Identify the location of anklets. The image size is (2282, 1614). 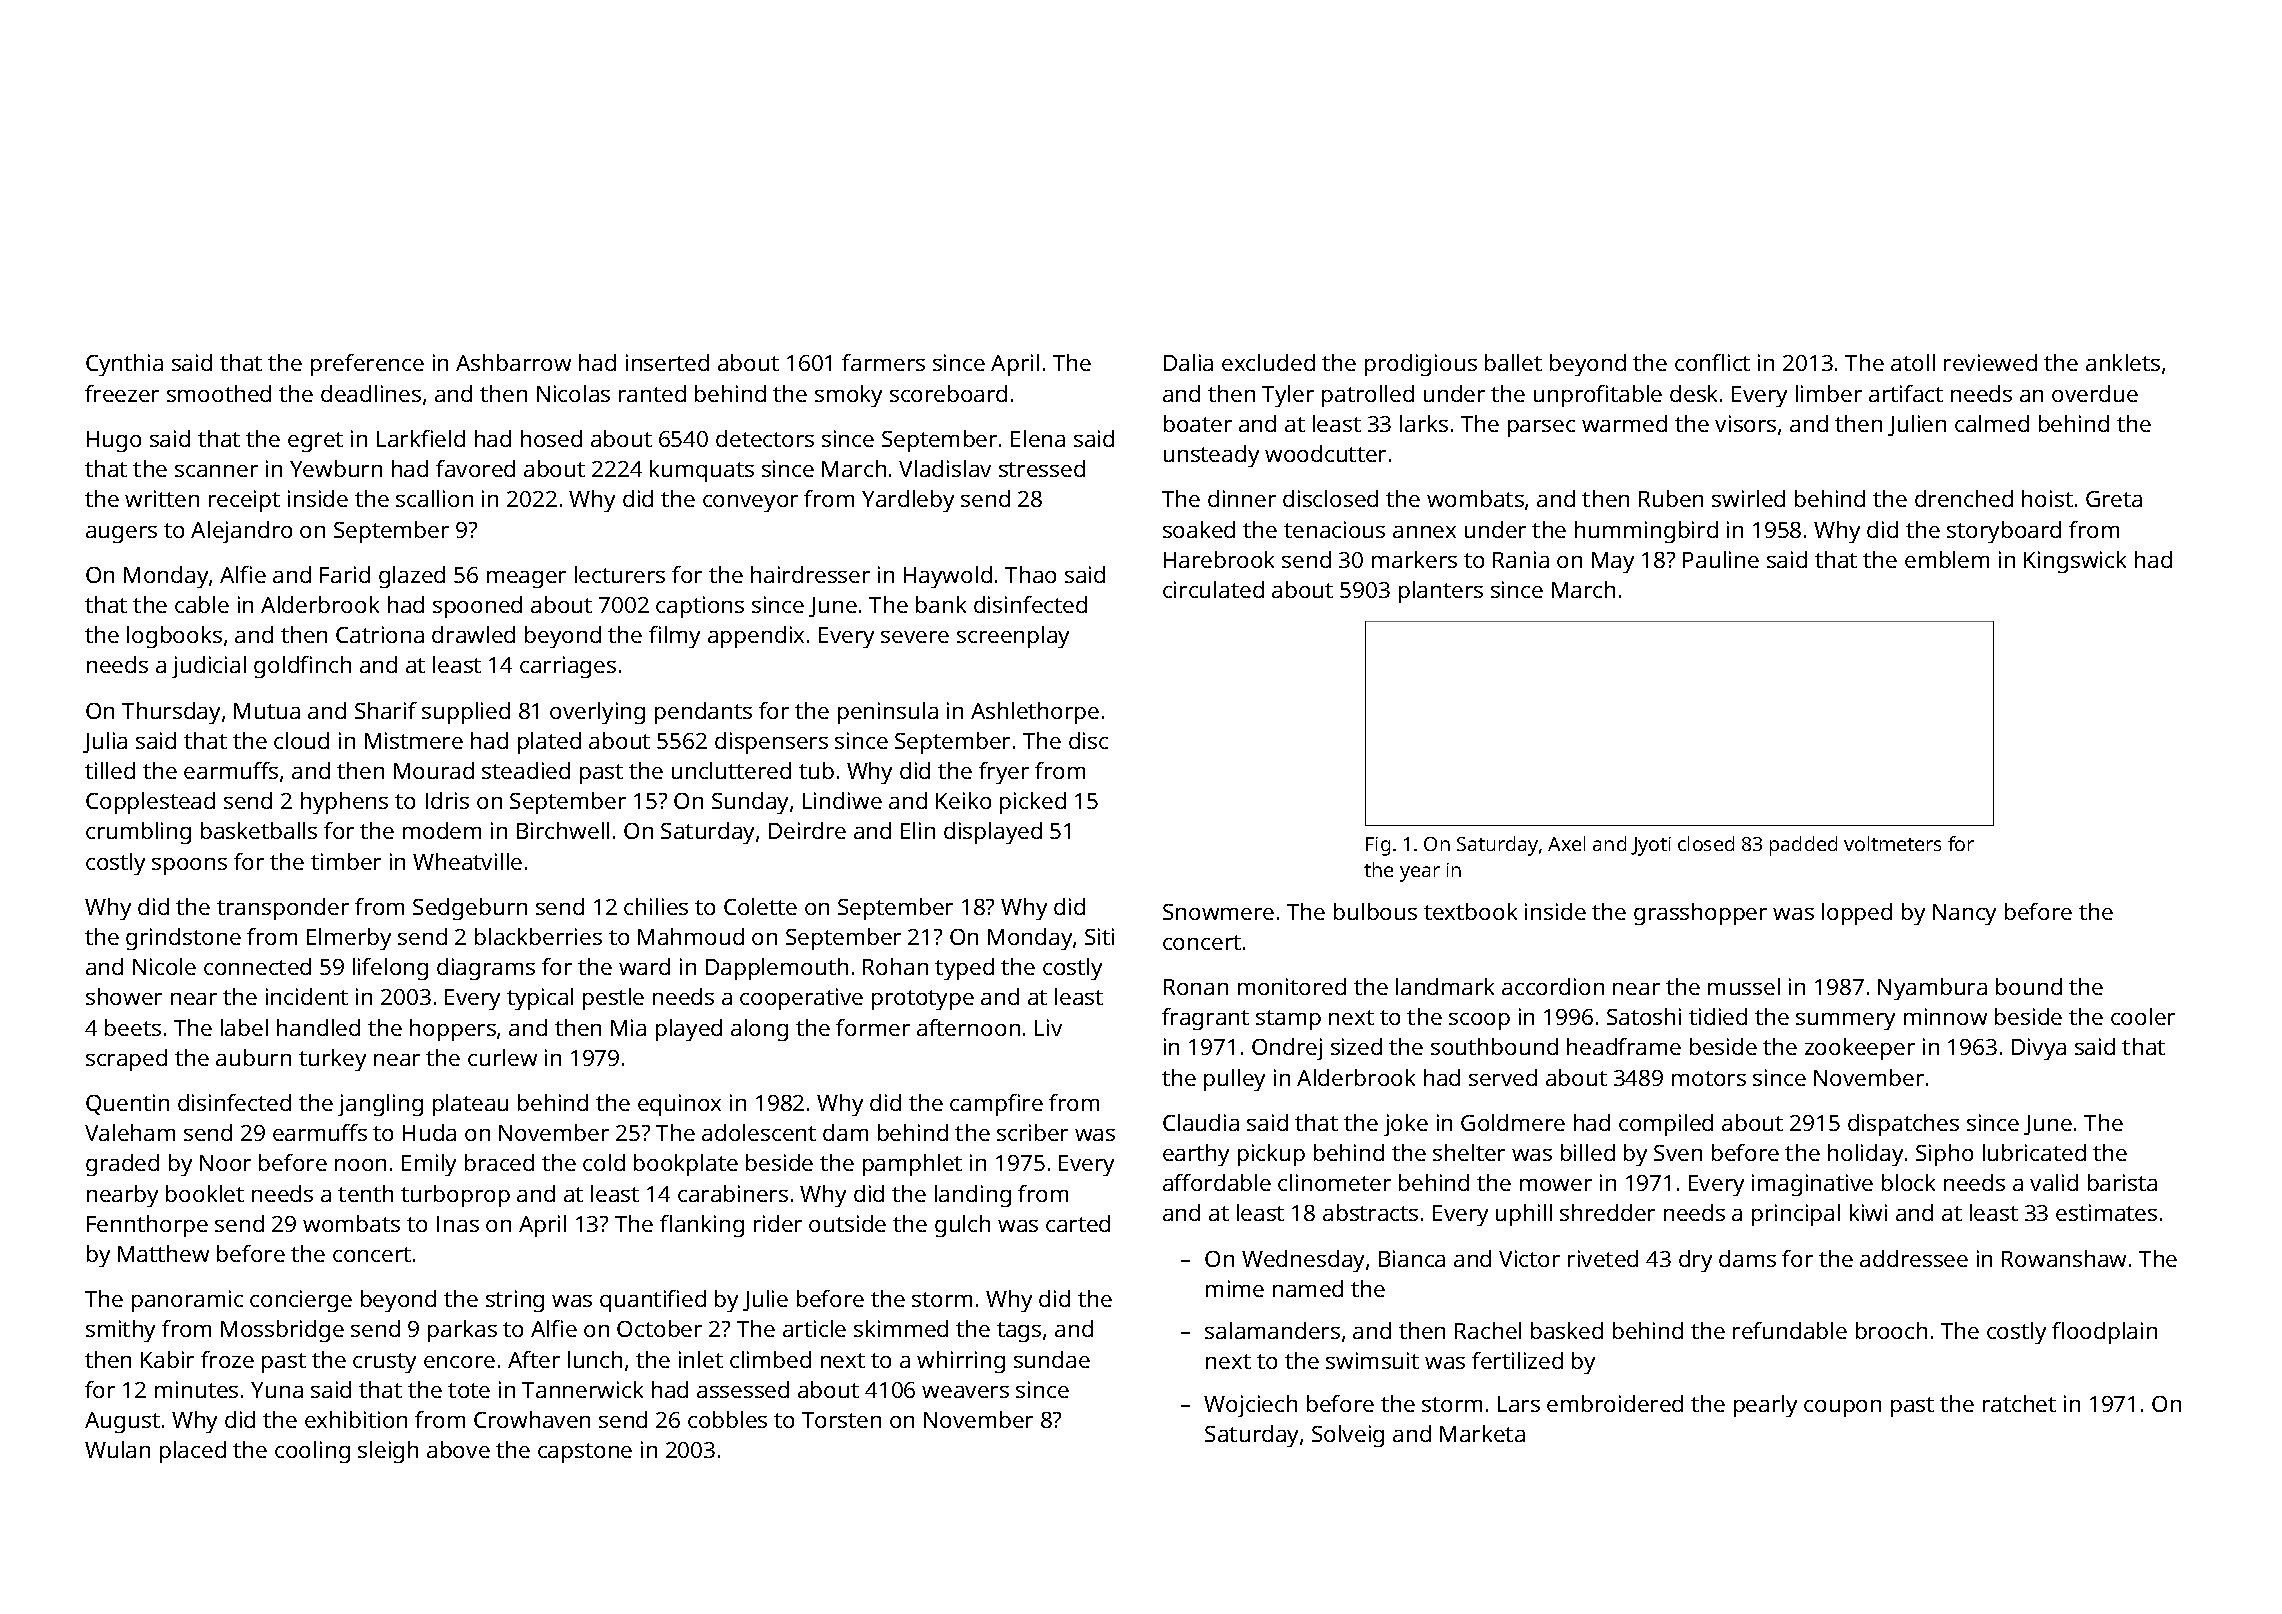
(2123, 362).
